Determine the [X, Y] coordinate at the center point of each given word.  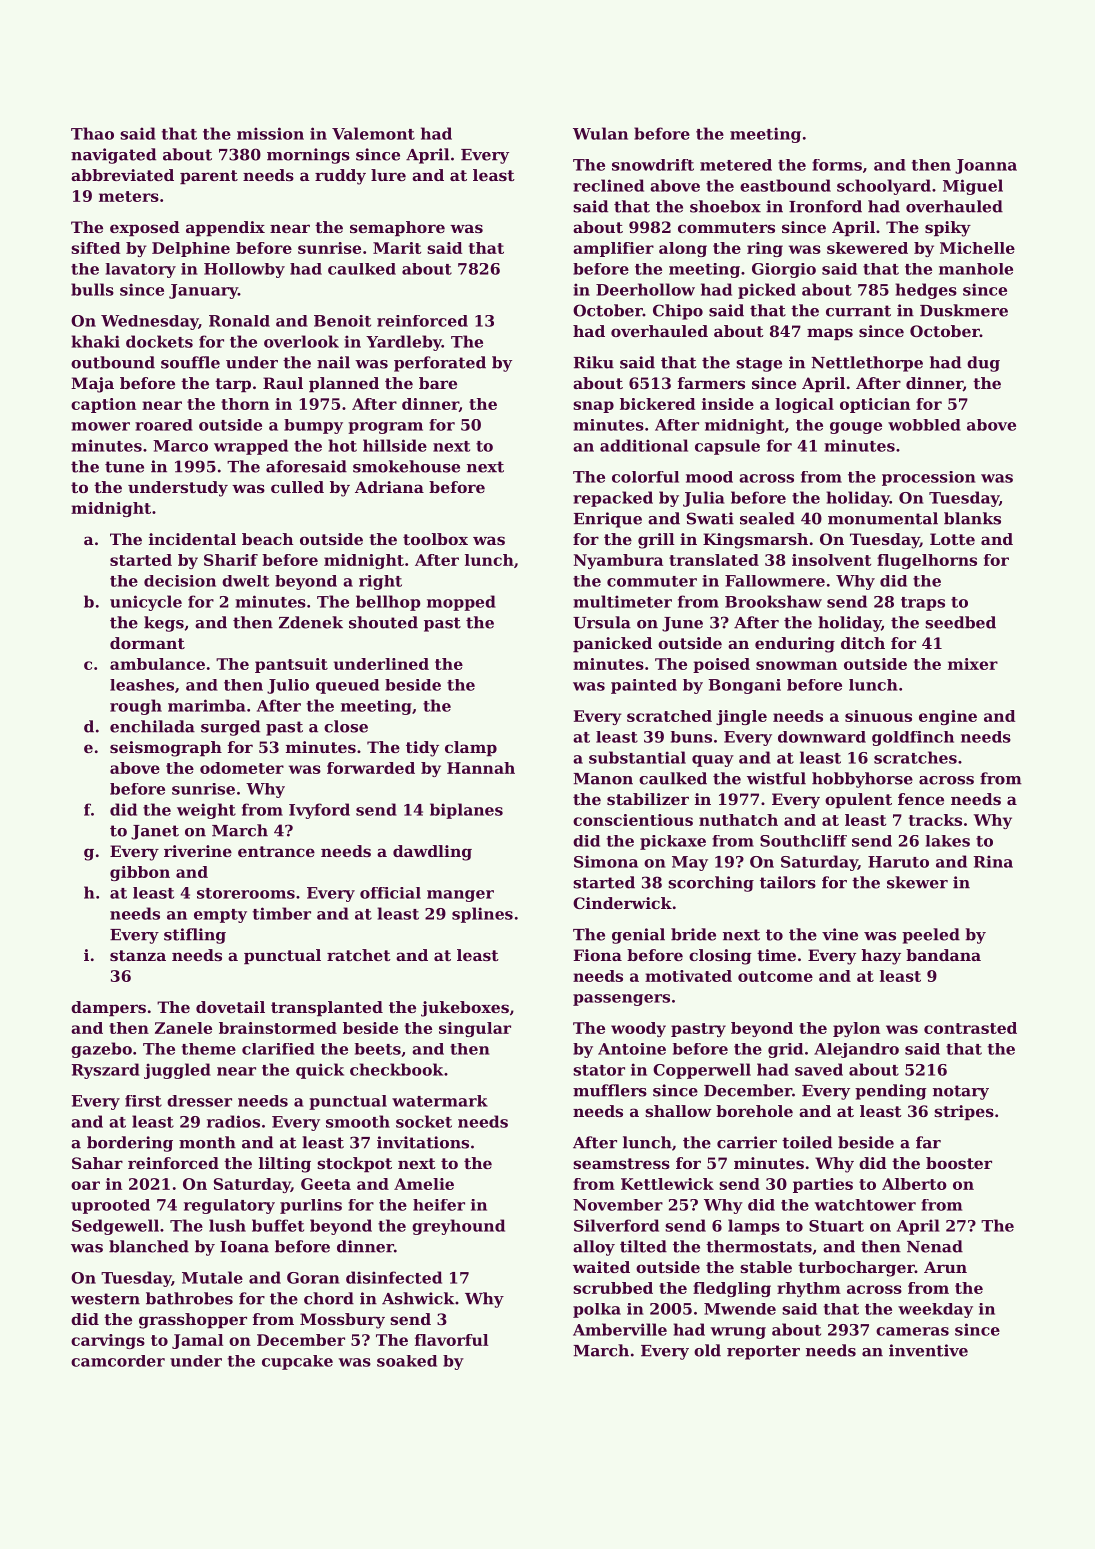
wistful [776, 778]
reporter [763, 1352]
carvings [108, 1341]
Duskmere [964, 310]
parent [209, 177]
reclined [608, 185]
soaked [407, 1361]
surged [230, 728]
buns [691, 737]
